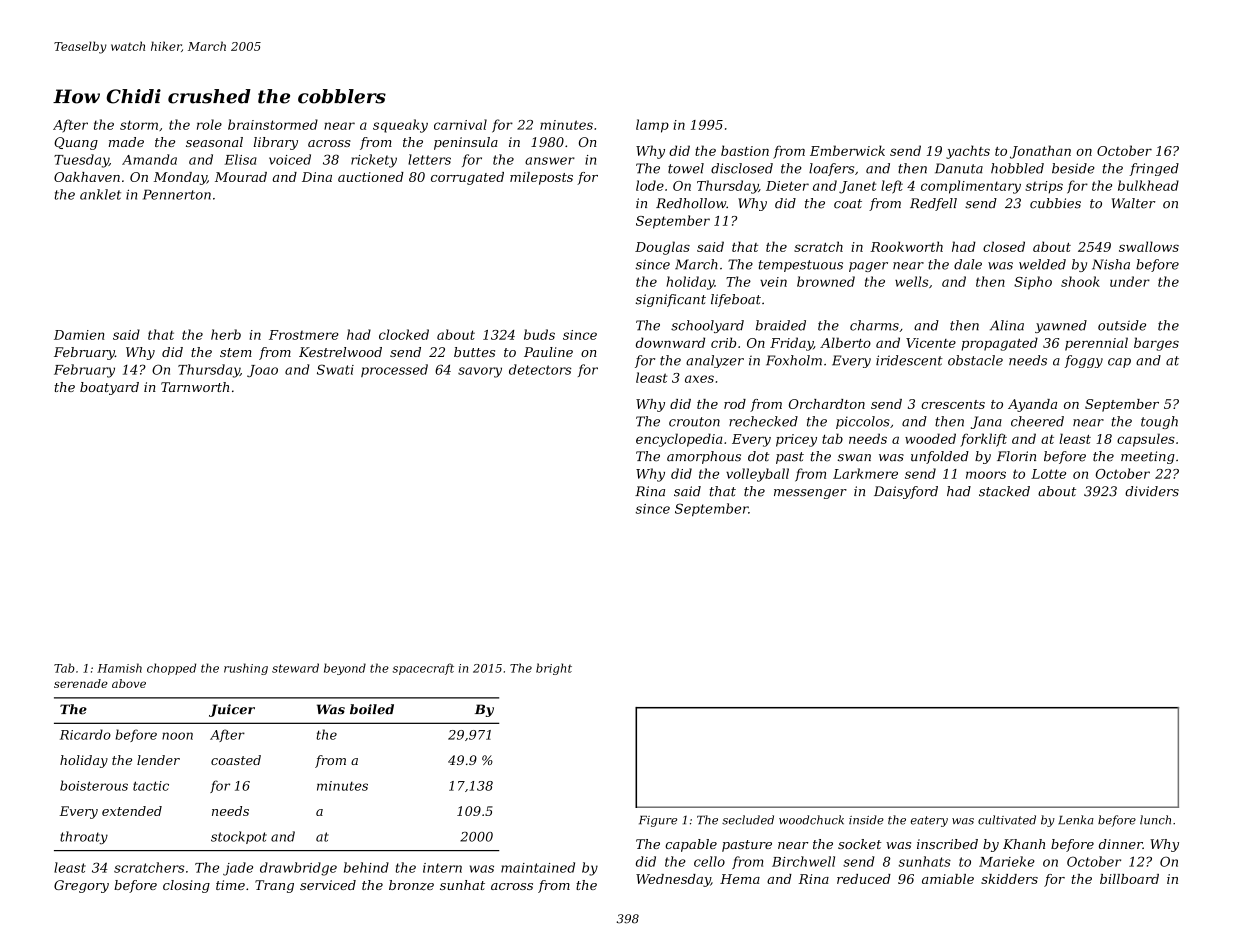 This page has width=1233, height=952. Describe the element at coordinates (1148, 185) in the page. I see `bulkhead` at that location.
